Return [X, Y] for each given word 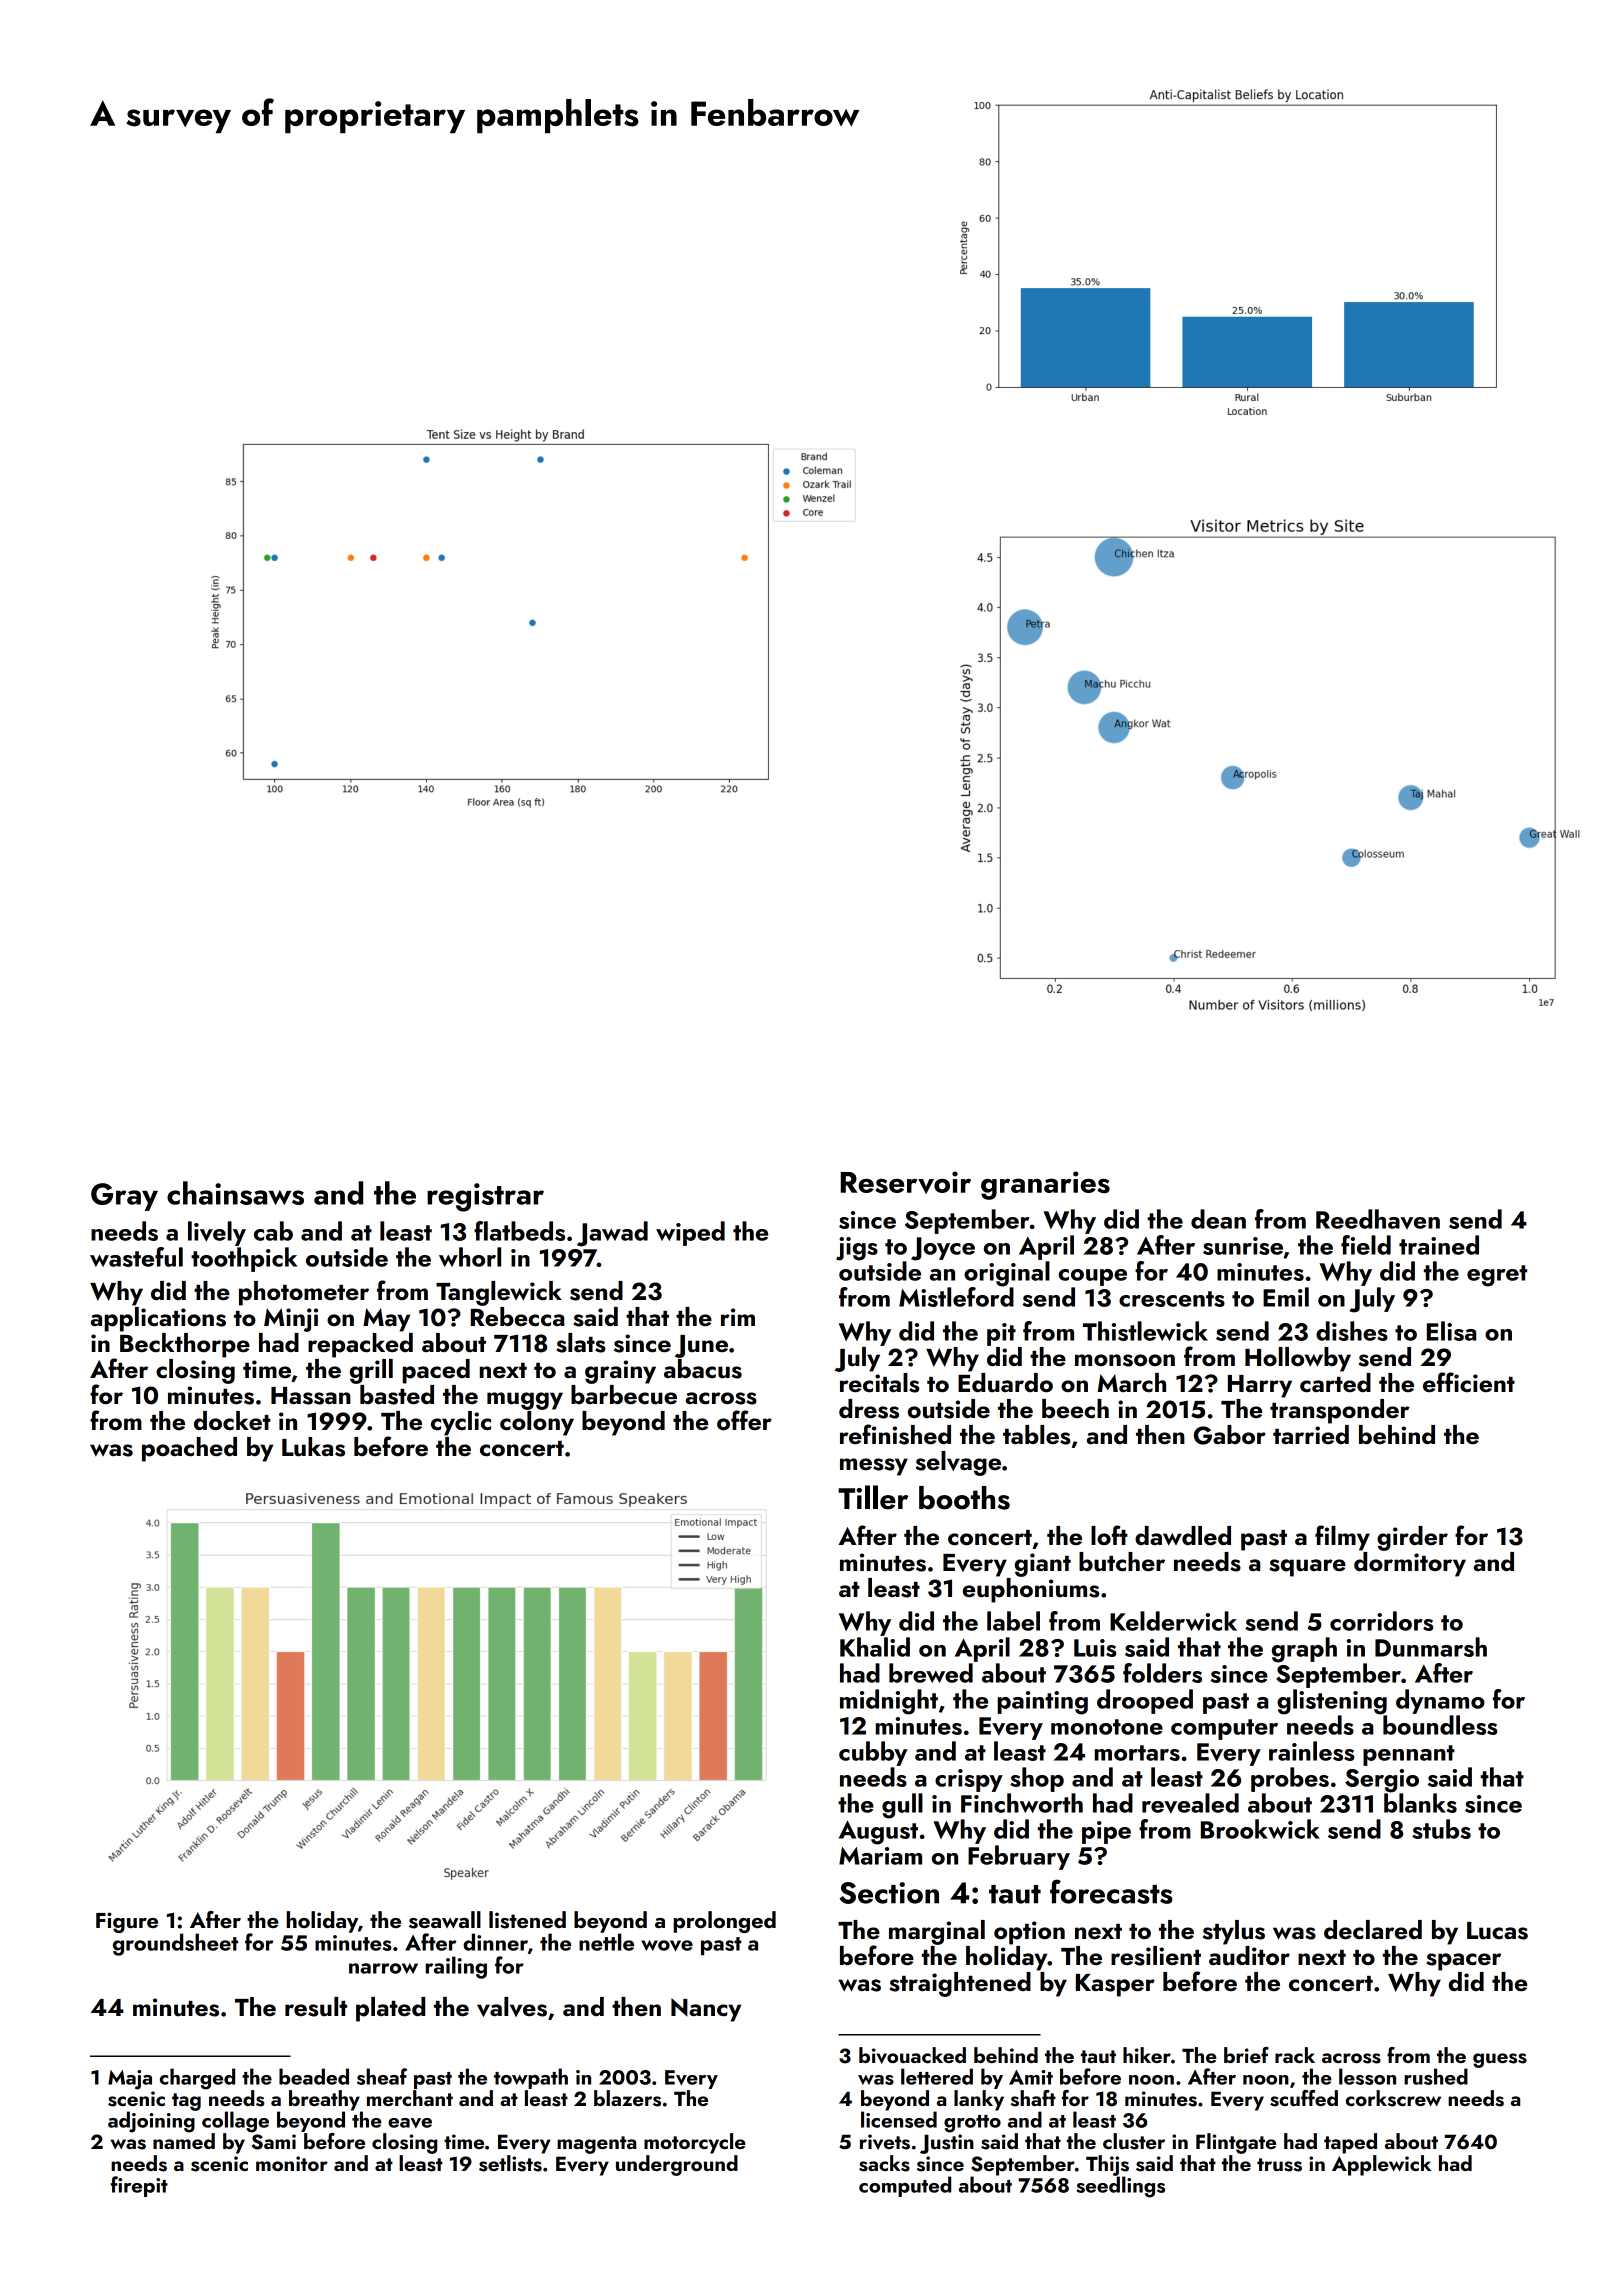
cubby [873, 1753]
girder [1412, 1538]
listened [527, 1920]
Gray [124, 1197]
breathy [324, 2100]
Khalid [875, 1647]
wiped [690, 1233]
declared [1373, 1929]
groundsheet [175, 1944]
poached [189, 1449]
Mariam [880, 1856]
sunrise [1243, 1246]
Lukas [313, 1447]
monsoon [1125, 1360]
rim [738, 1317]
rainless [1311, 1751]
